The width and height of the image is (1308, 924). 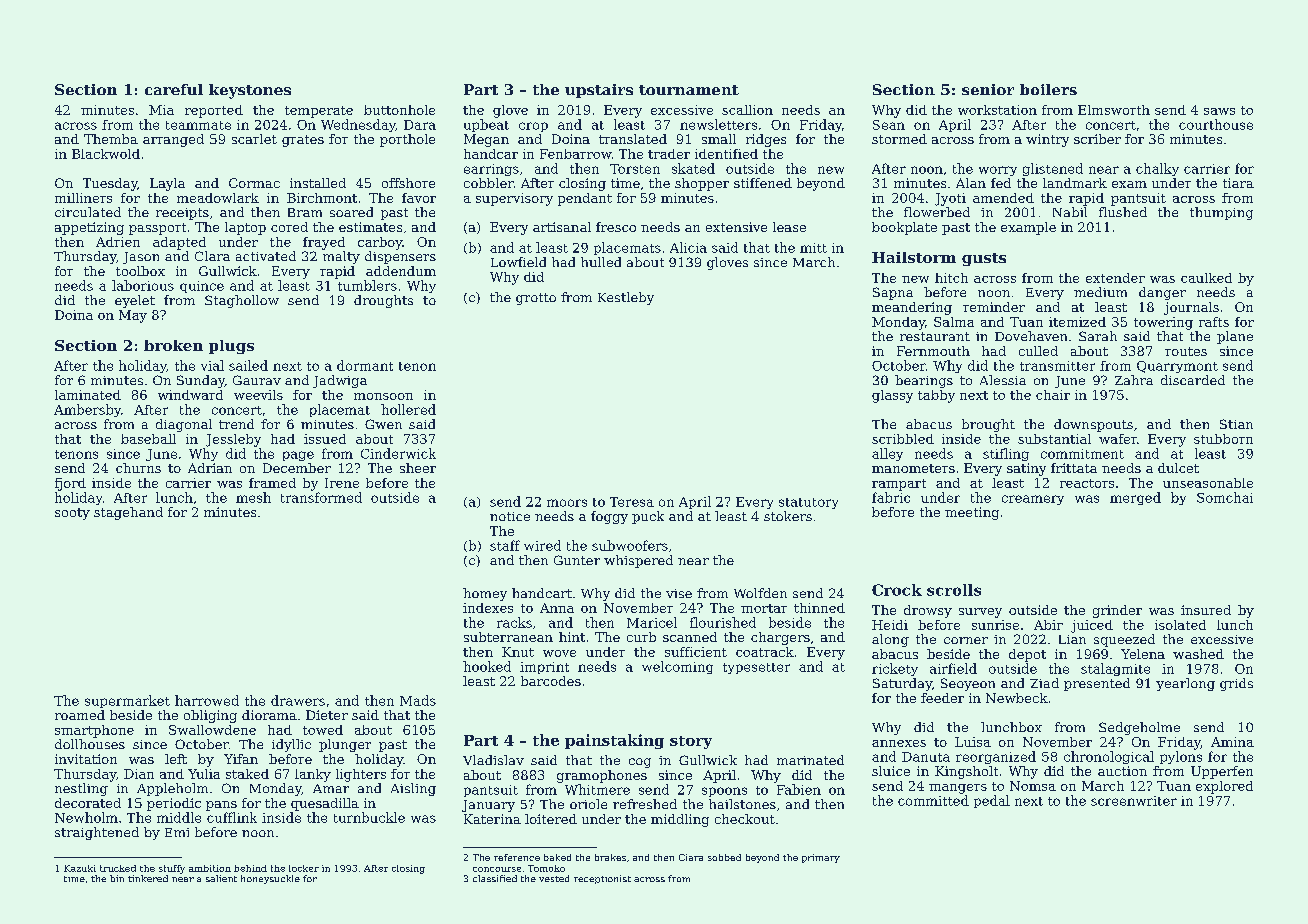 What do you see at coordinates (1135, 498) in the image?
I see `merged` at bounding box center [1135, 498].
